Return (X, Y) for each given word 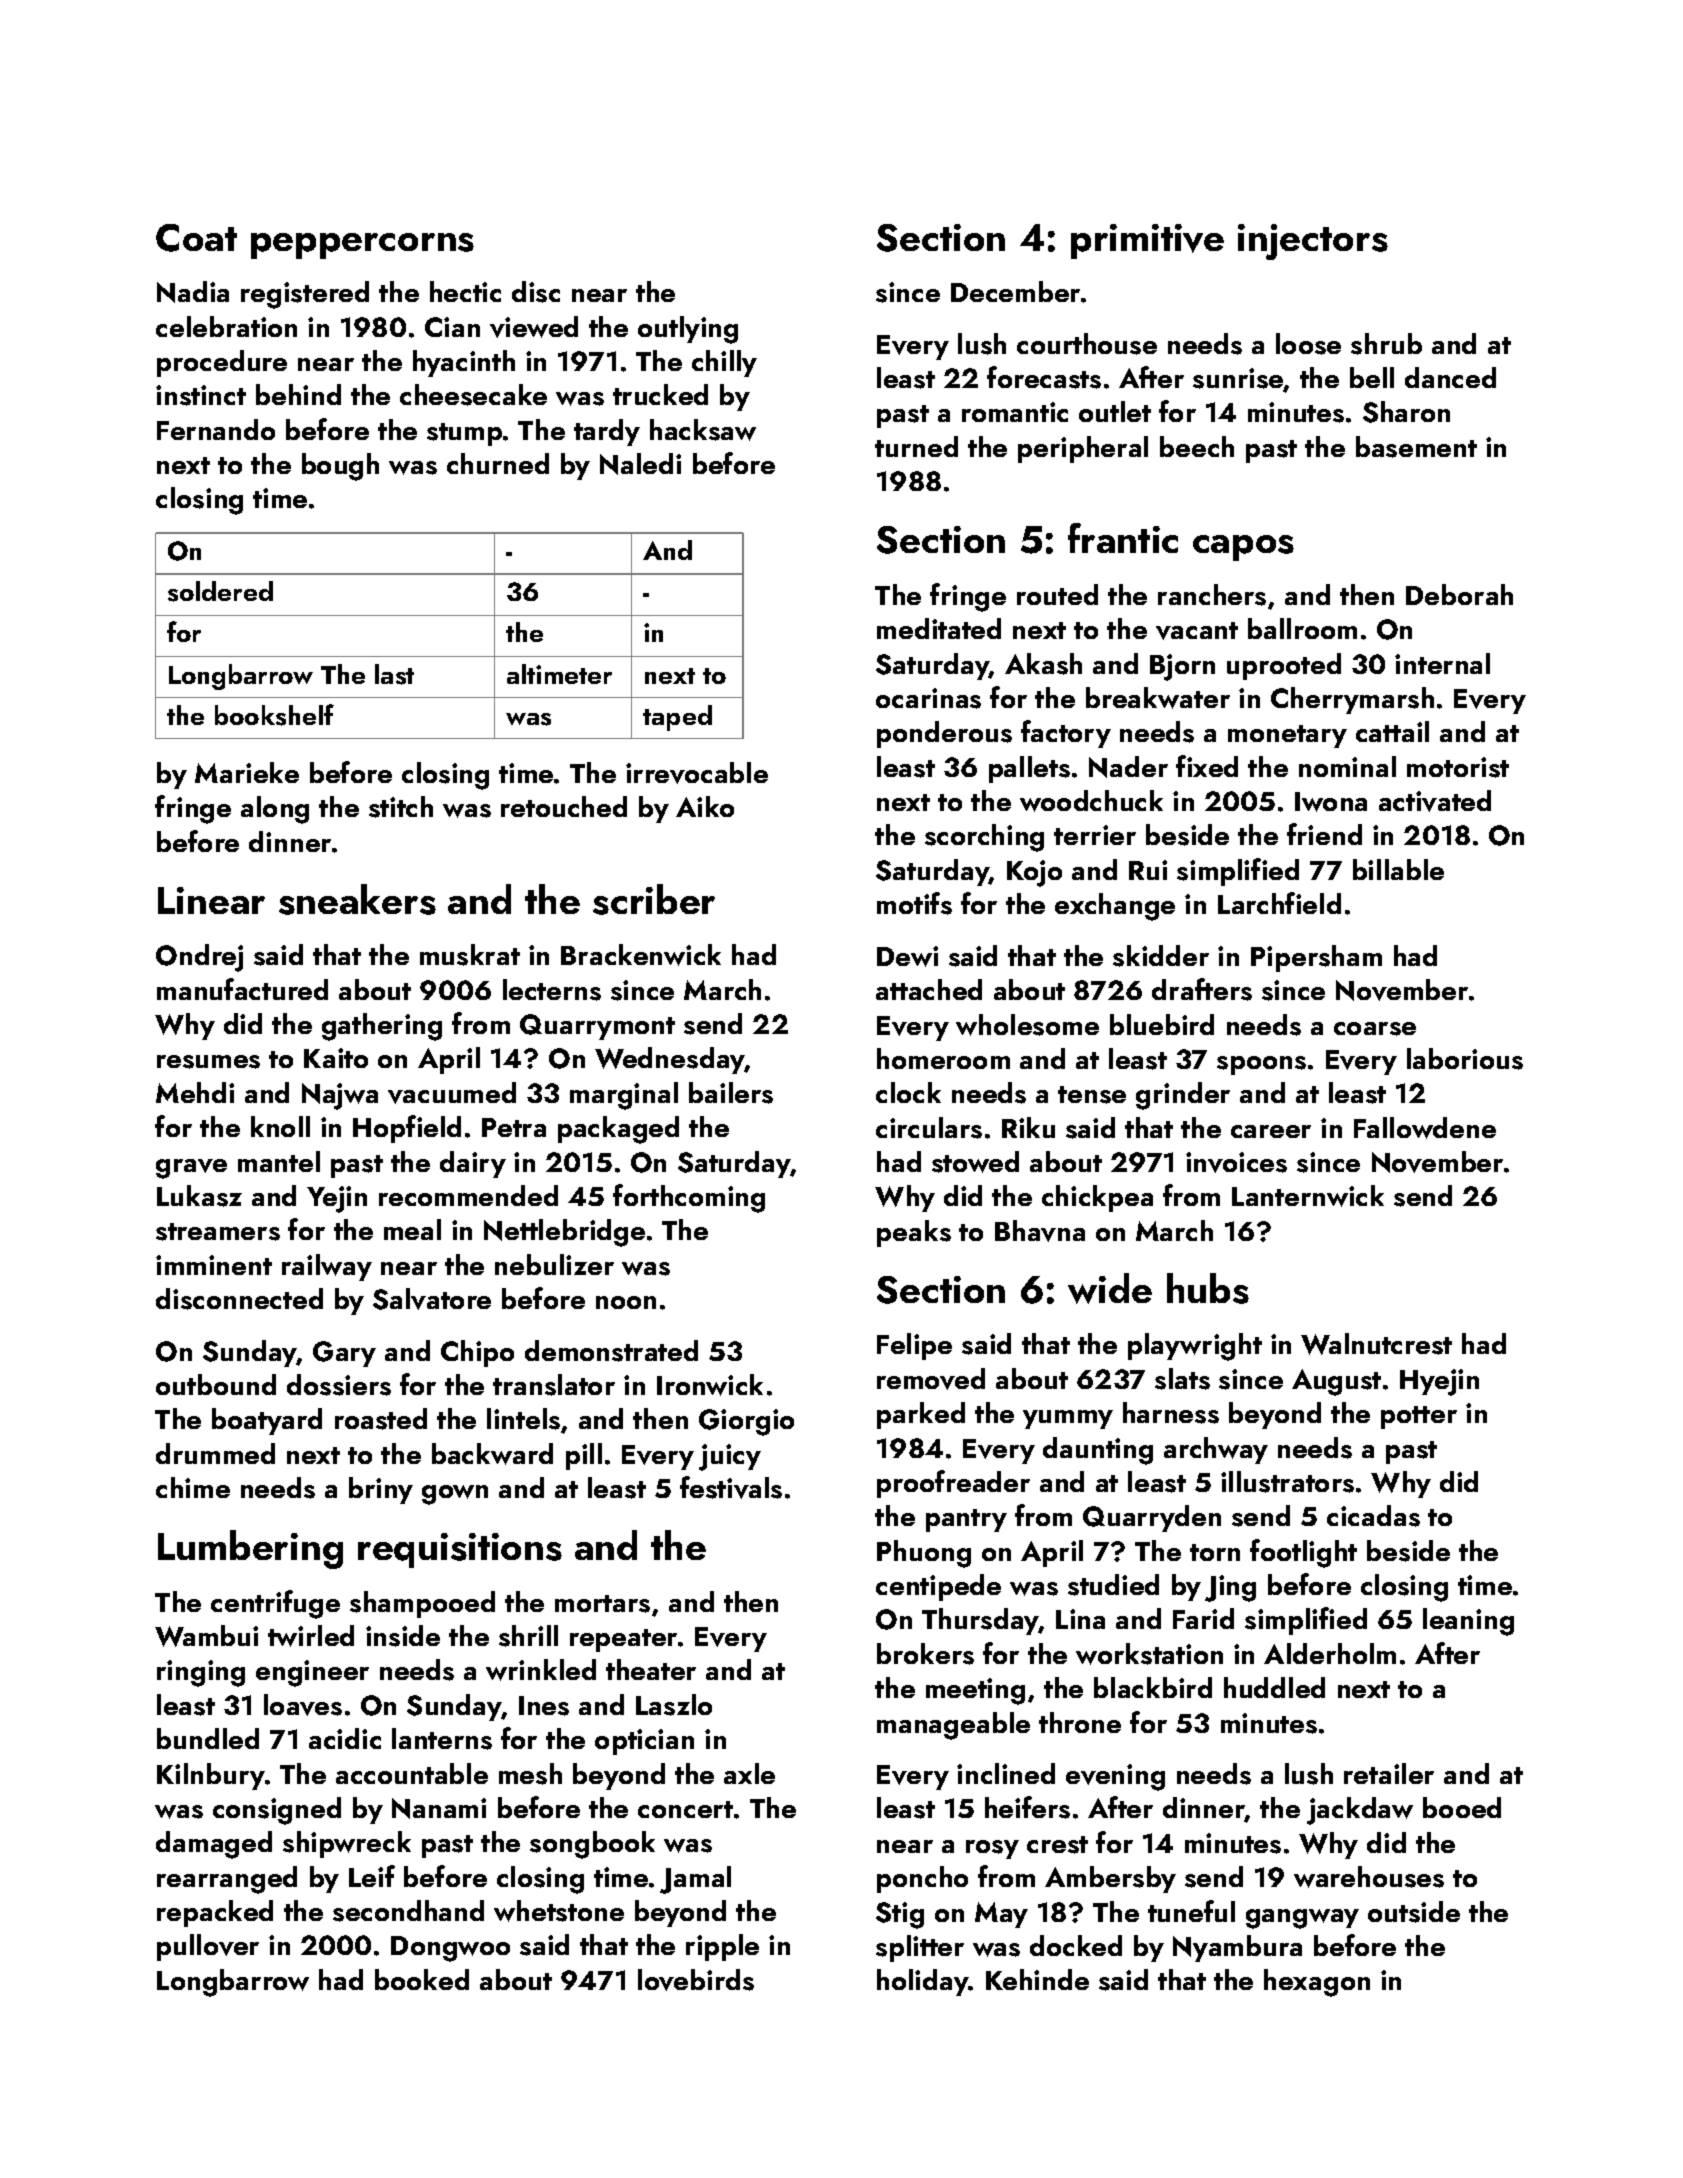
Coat (196, 238)
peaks (914, 1233)
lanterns (442, 1739)
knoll (280, 1126)
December (1015, 291)
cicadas (1373, 1516)
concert (685, 1809)
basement (1416, 447)
